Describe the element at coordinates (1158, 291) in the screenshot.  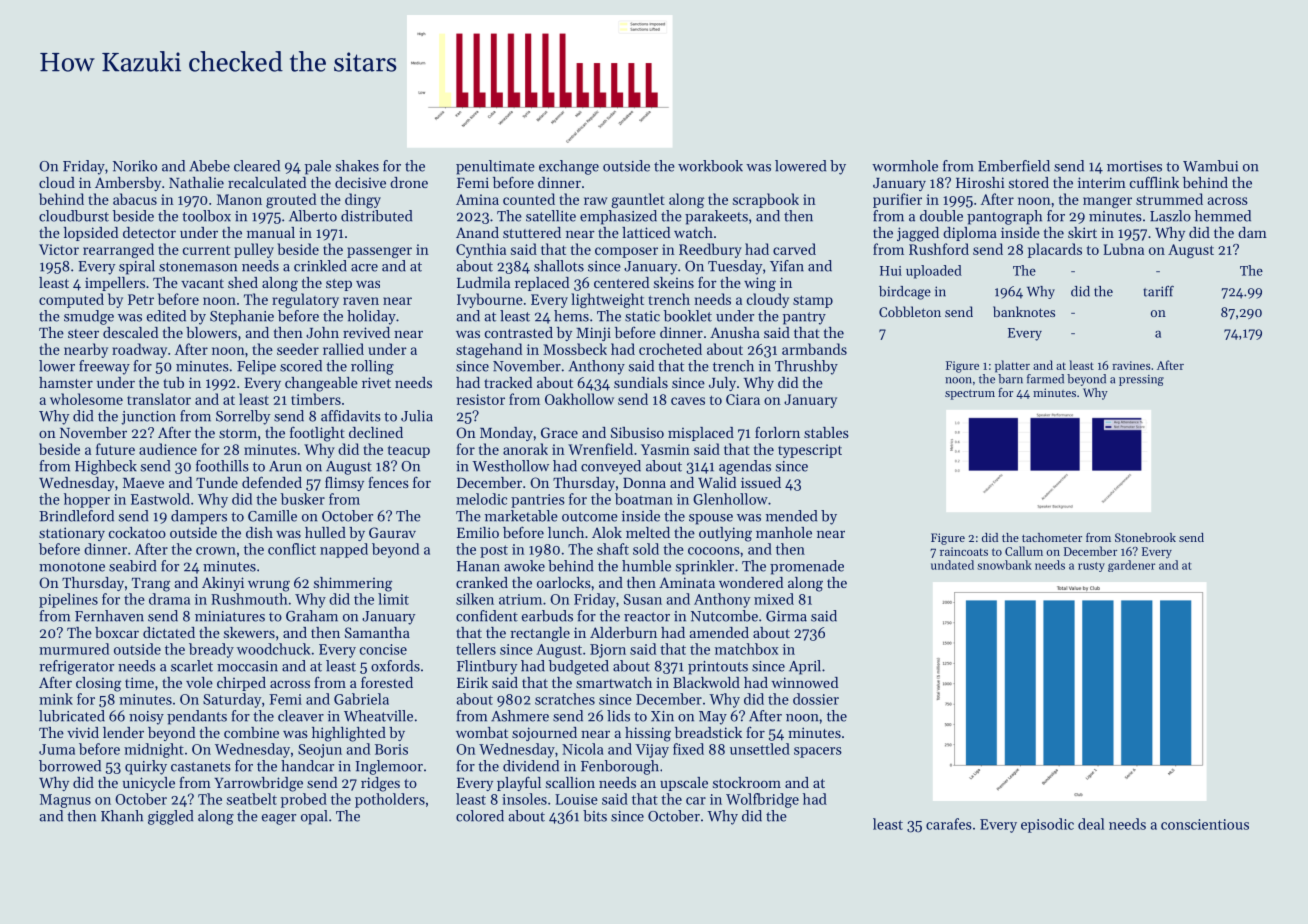
I see `tariff` at that location.
